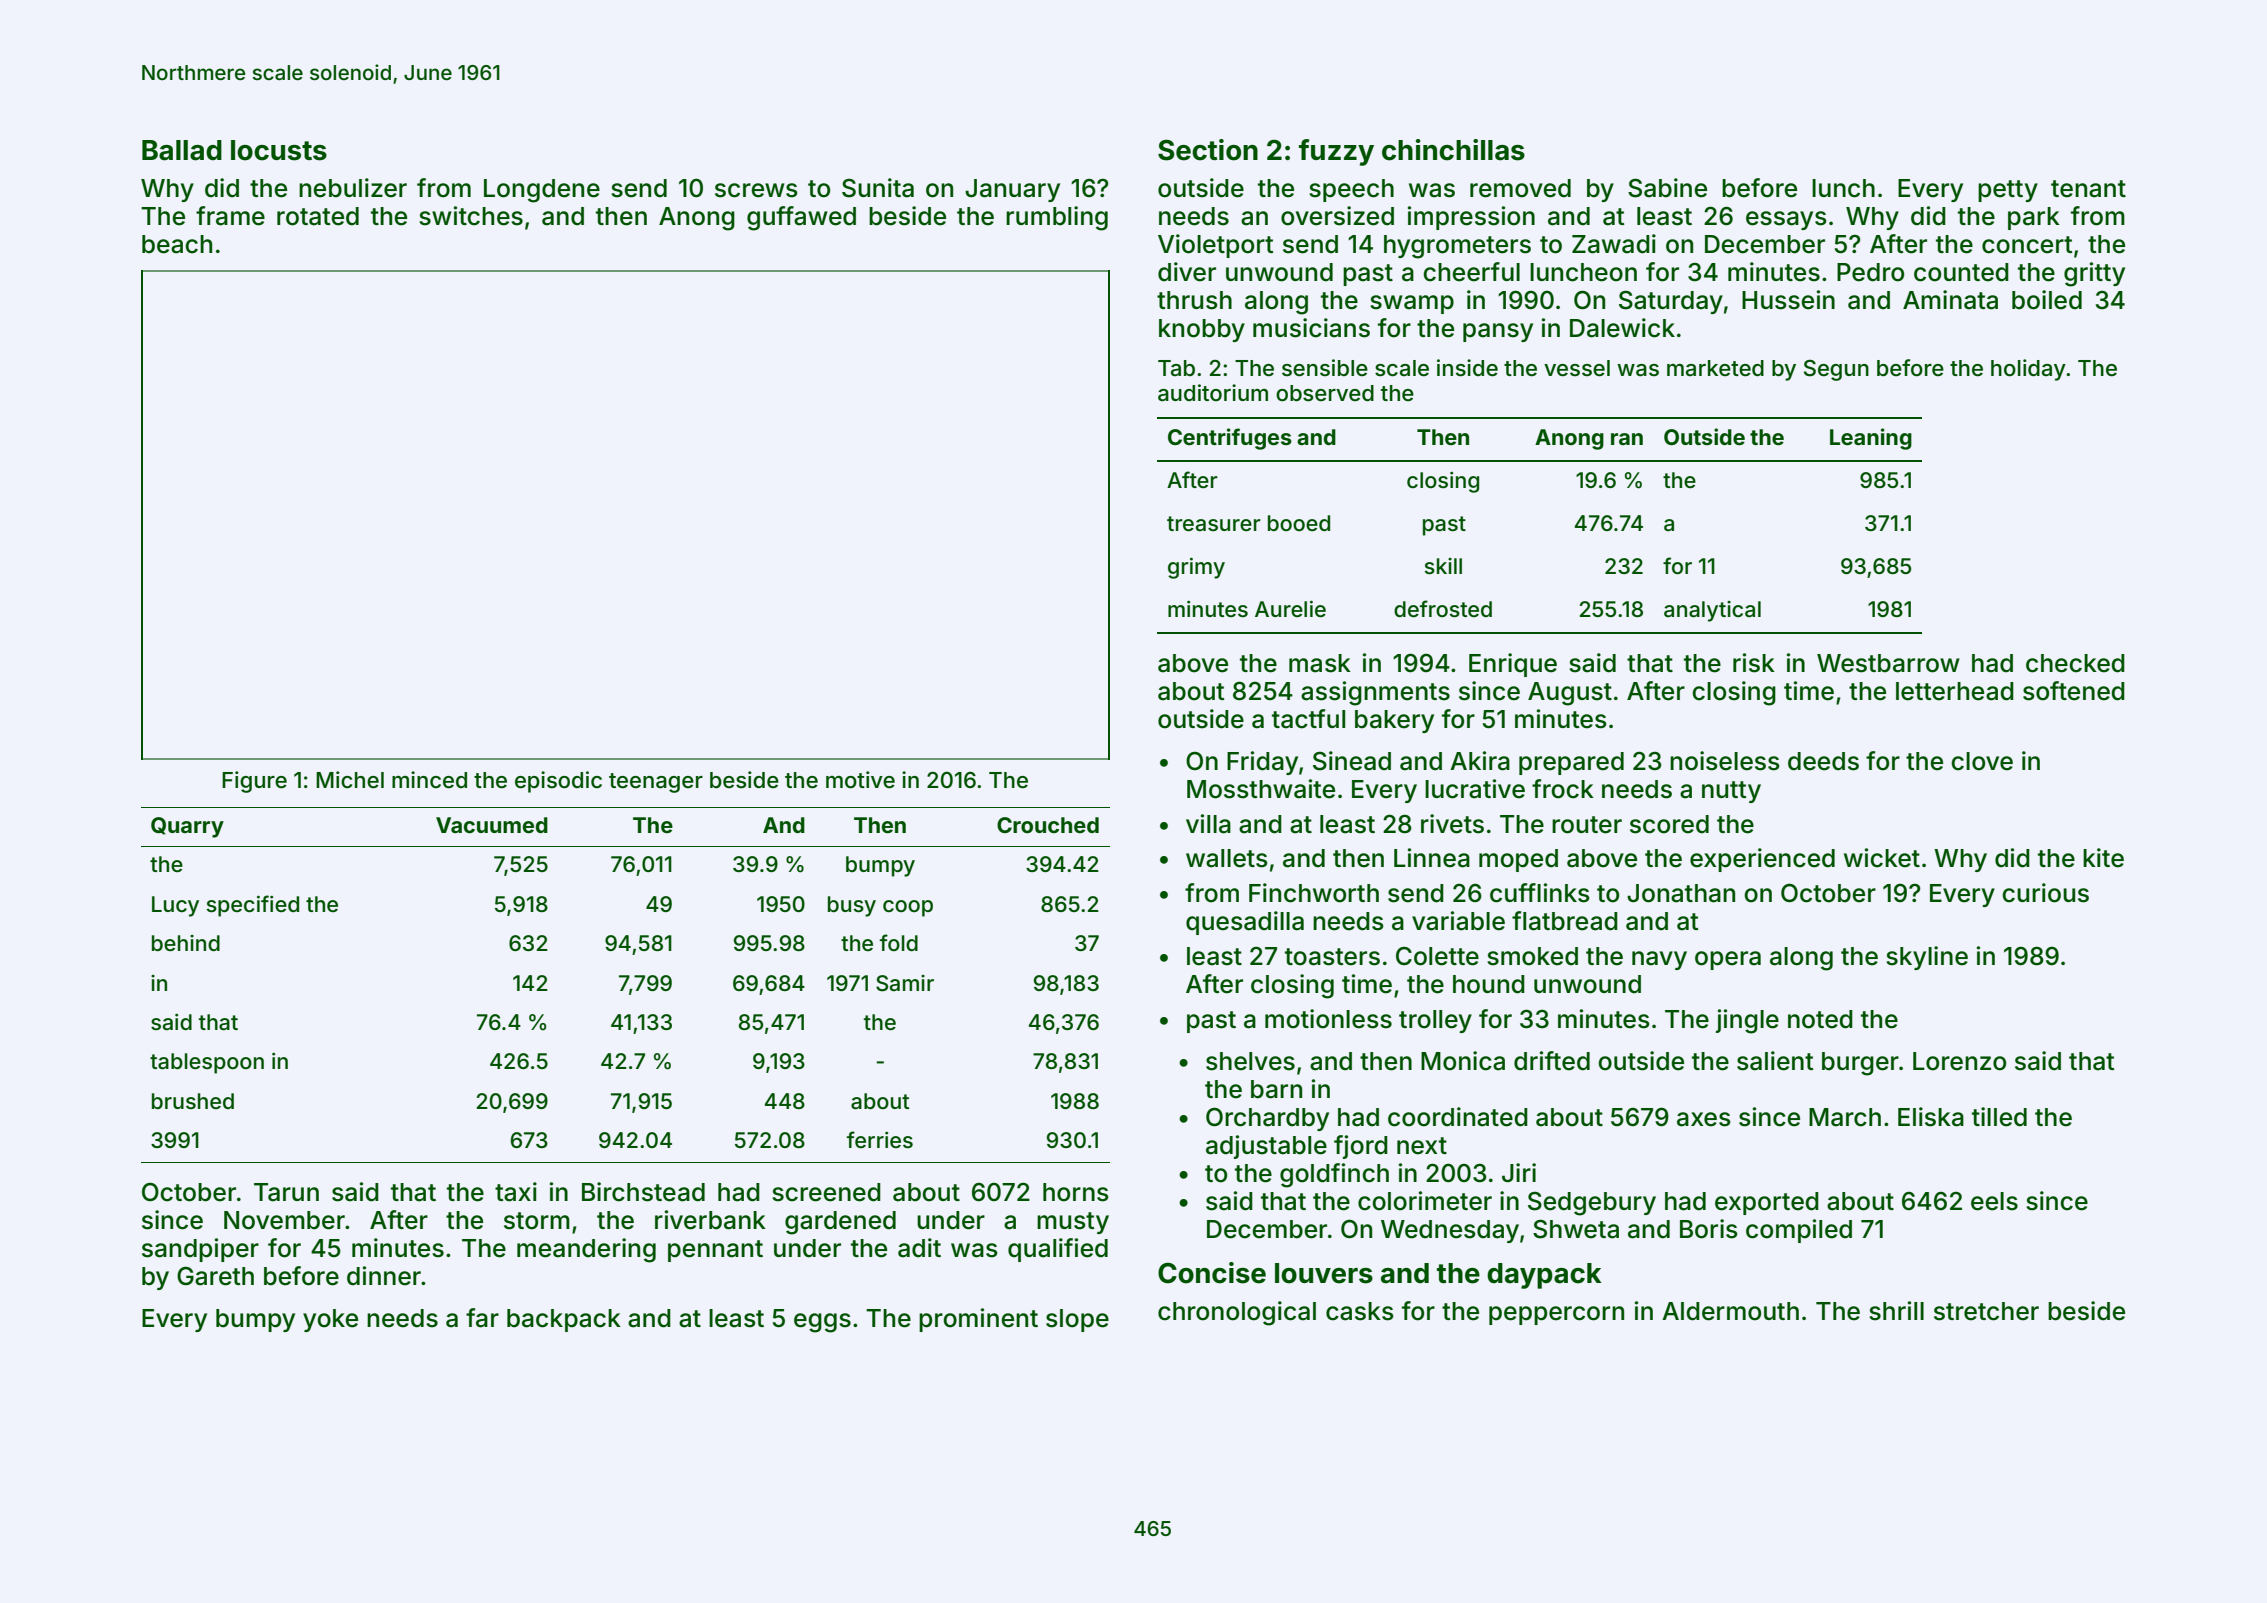 This page has width=2267, height=1603. Describe the element at coordinates (1681, 893) in the page. I see `Jonathan` at that location.
